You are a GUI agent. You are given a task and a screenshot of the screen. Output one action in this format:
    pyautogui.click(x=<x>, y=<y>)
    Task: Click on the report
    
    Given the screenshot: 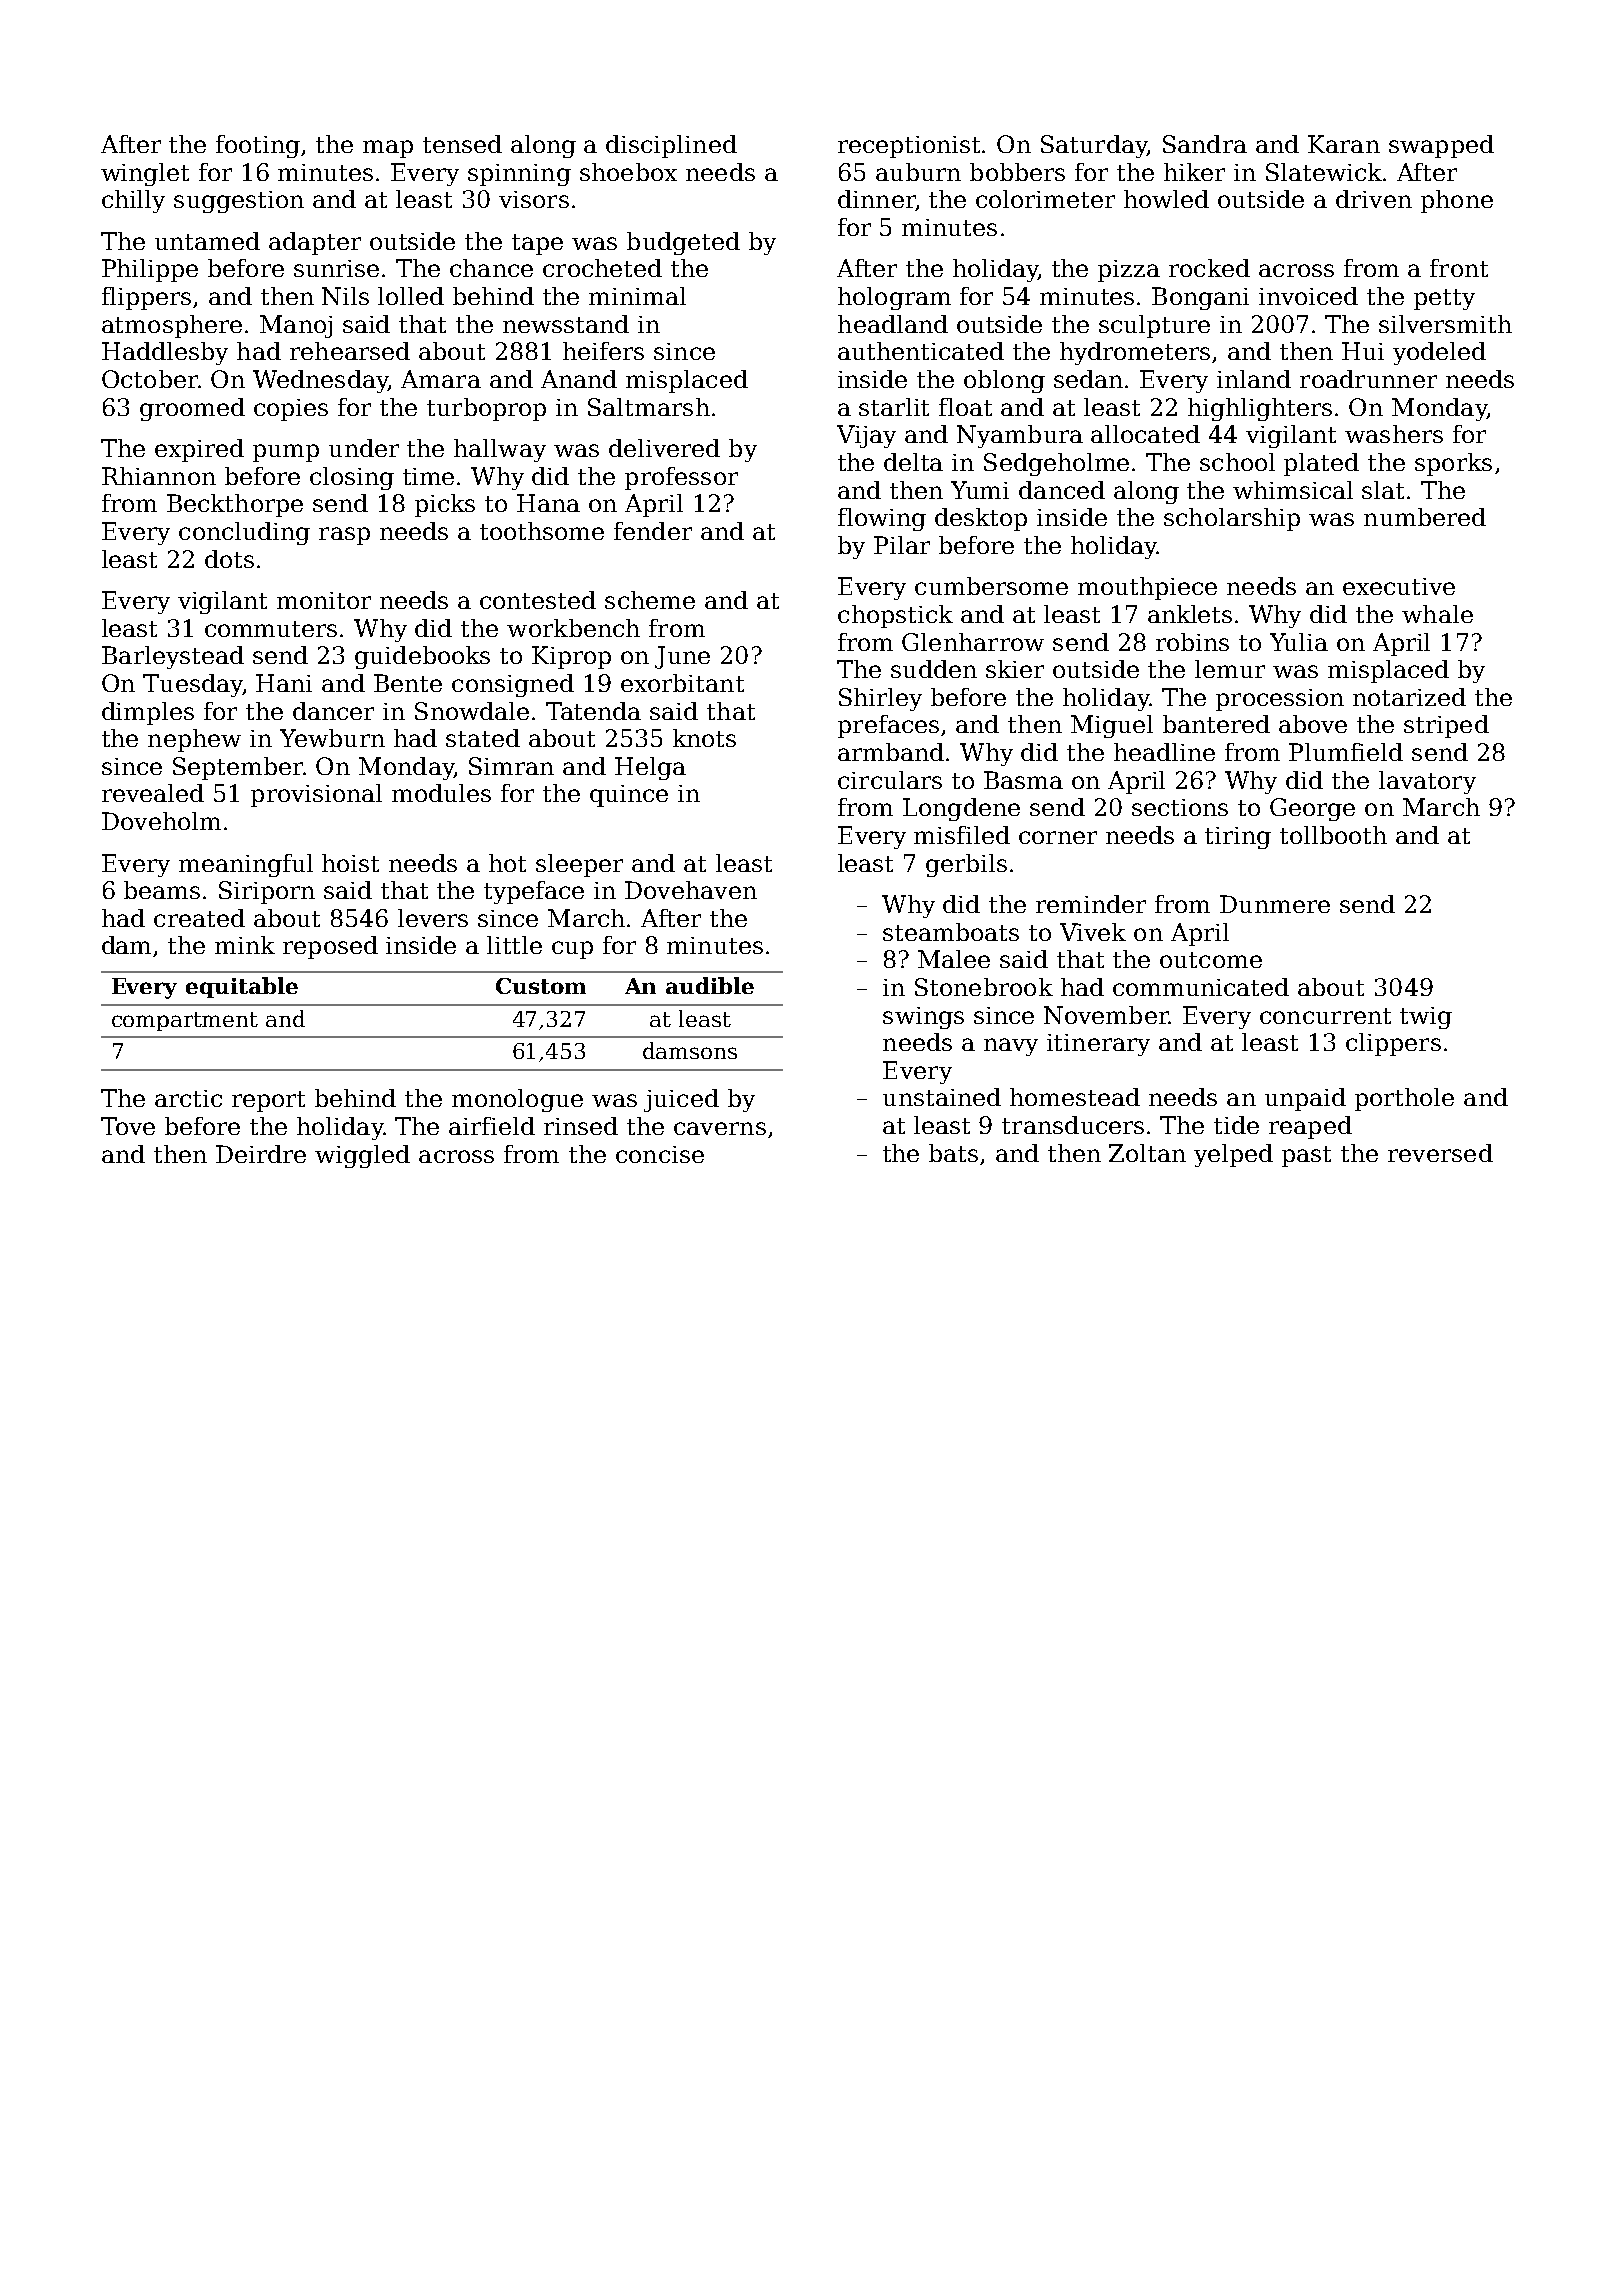 What is the action you would take?
    pyautogui.click(x=268, y=1101)
